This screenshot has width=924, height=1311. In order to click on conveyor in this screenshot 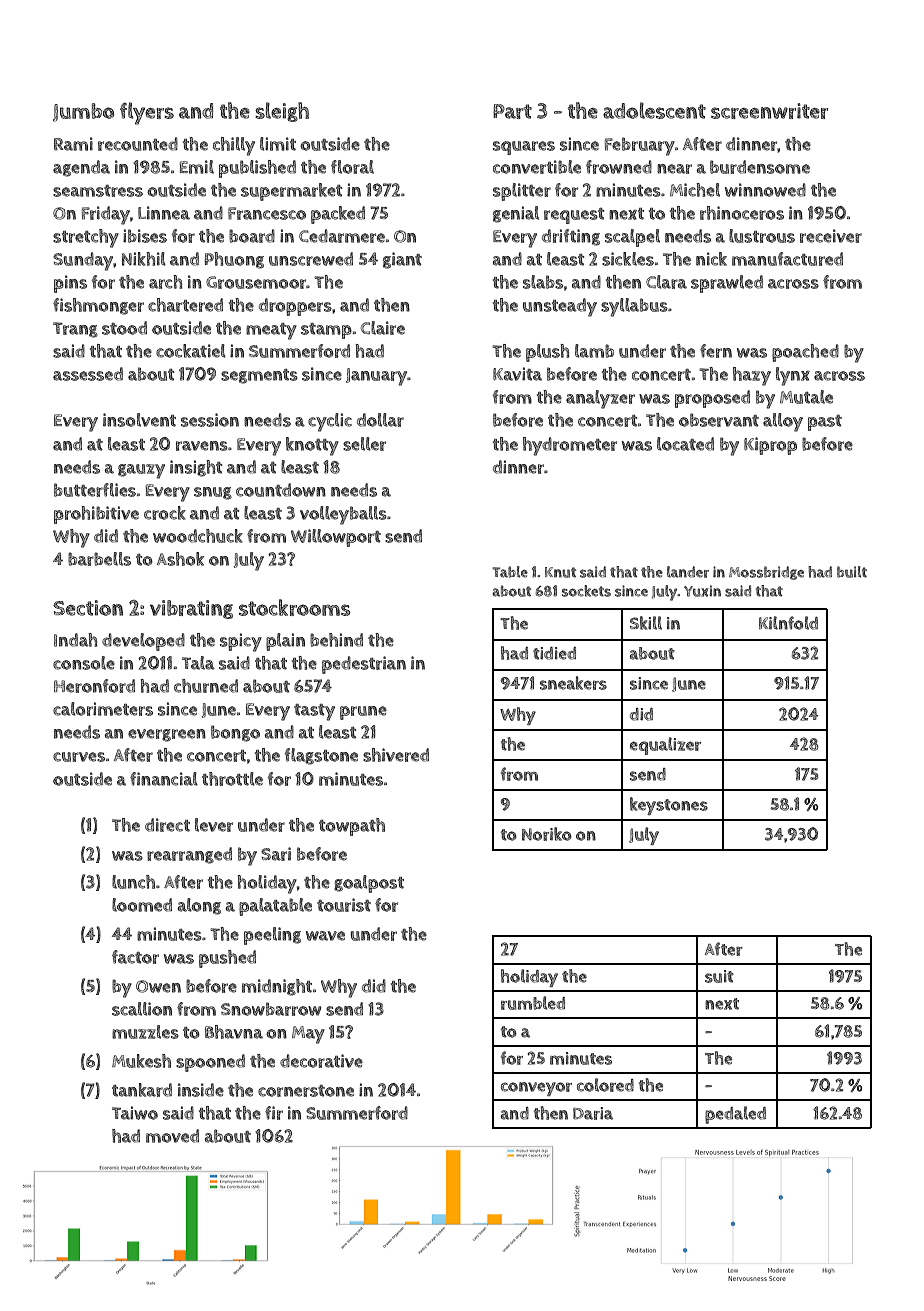, I will do `click(536, 1089)`.
